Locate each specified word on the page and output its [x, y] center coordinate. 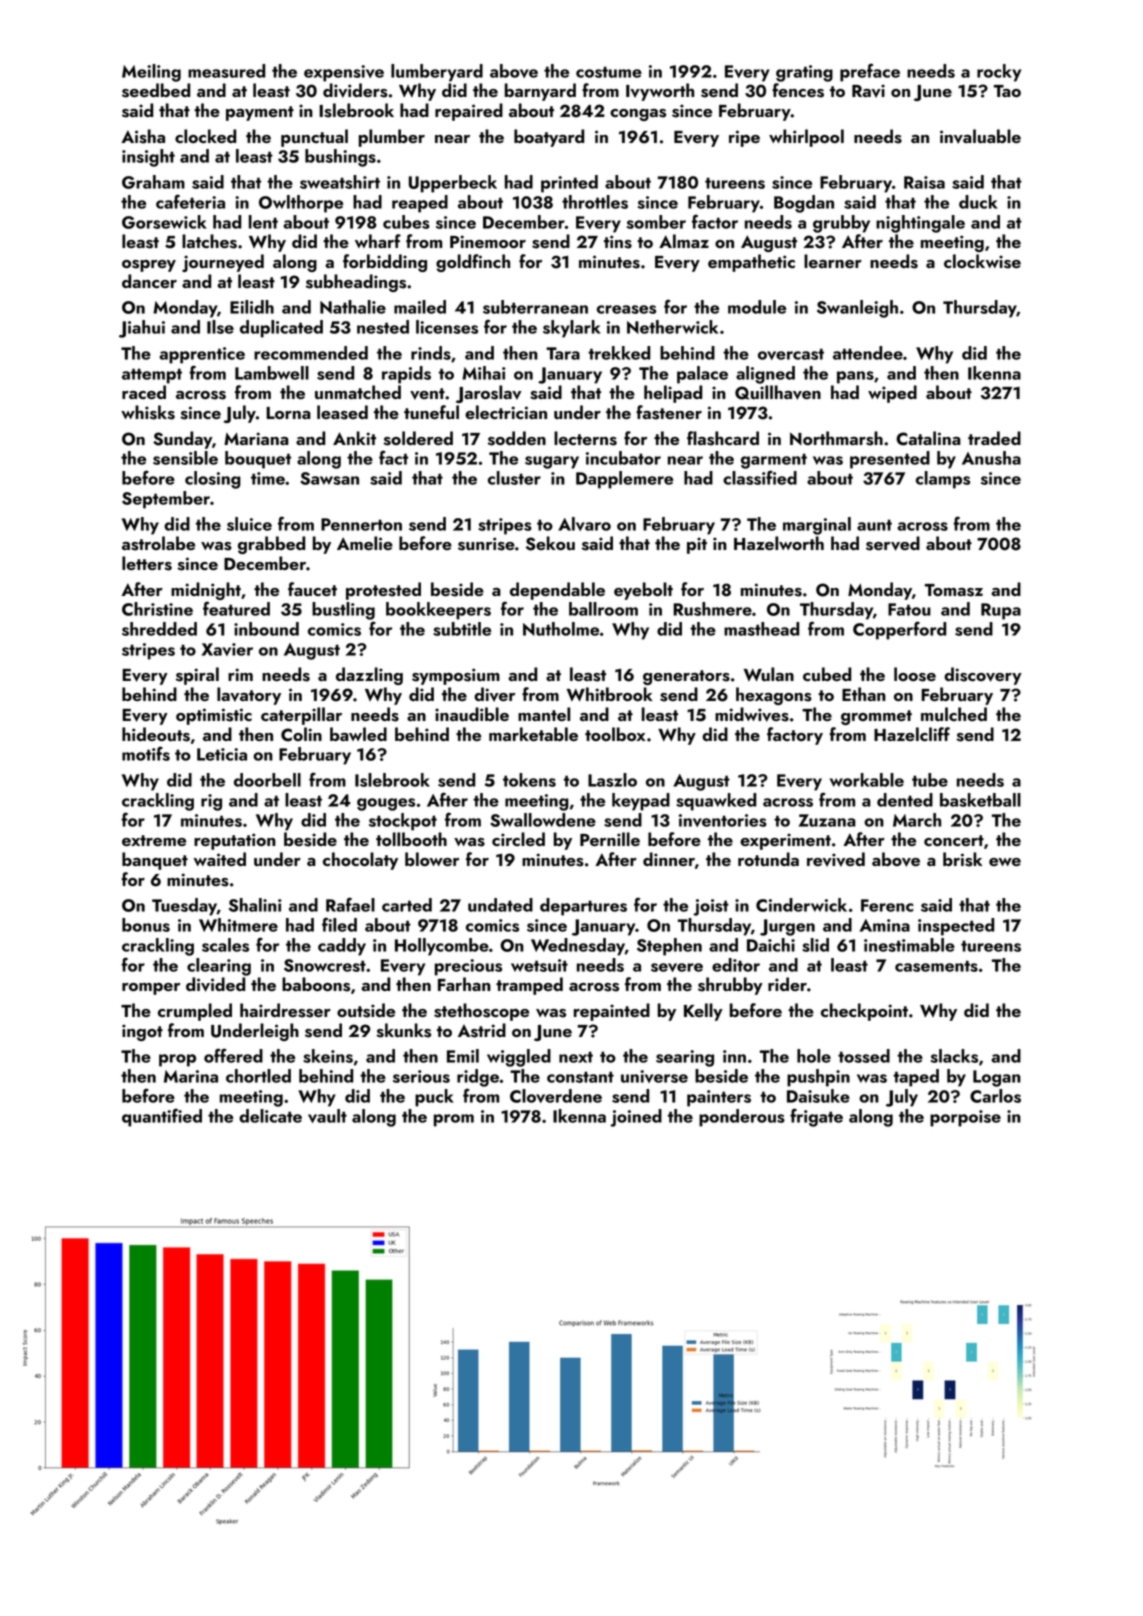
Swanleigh [857, 309]
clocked [205, 136]
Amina [885, 925]
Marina [191, 1076]
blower [432, 859]
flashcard [723, 438]
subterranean [535, 307]
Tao [1007, 91]
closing [213, 480]
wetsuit [539, 965]
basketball [980, 800]
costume [609, 72]
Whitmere [238, 925]
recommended [311, 353]
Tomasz [954, 590]
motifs [146, 753]
